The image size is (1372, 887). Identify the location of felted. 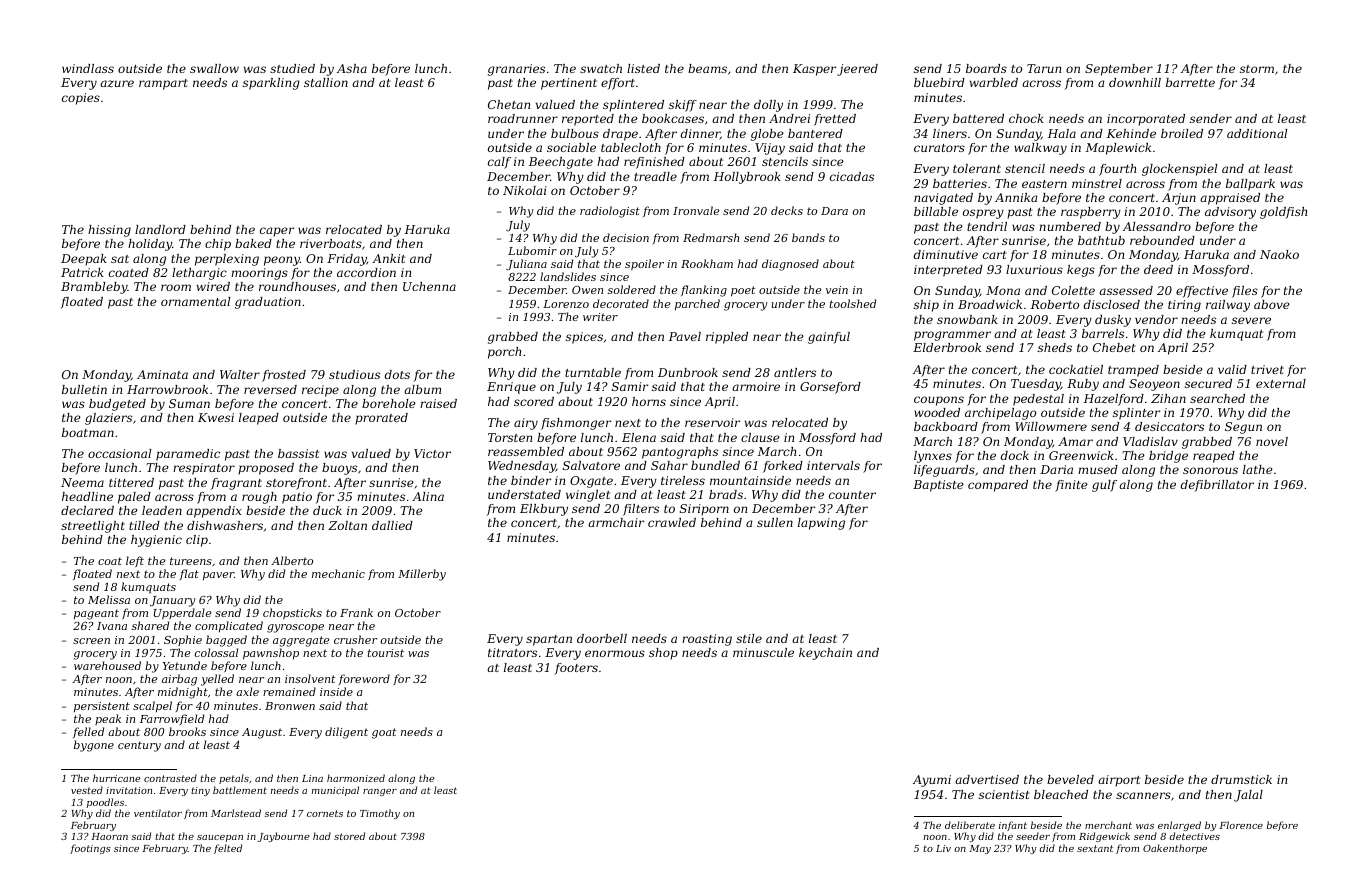
(228, 849).
